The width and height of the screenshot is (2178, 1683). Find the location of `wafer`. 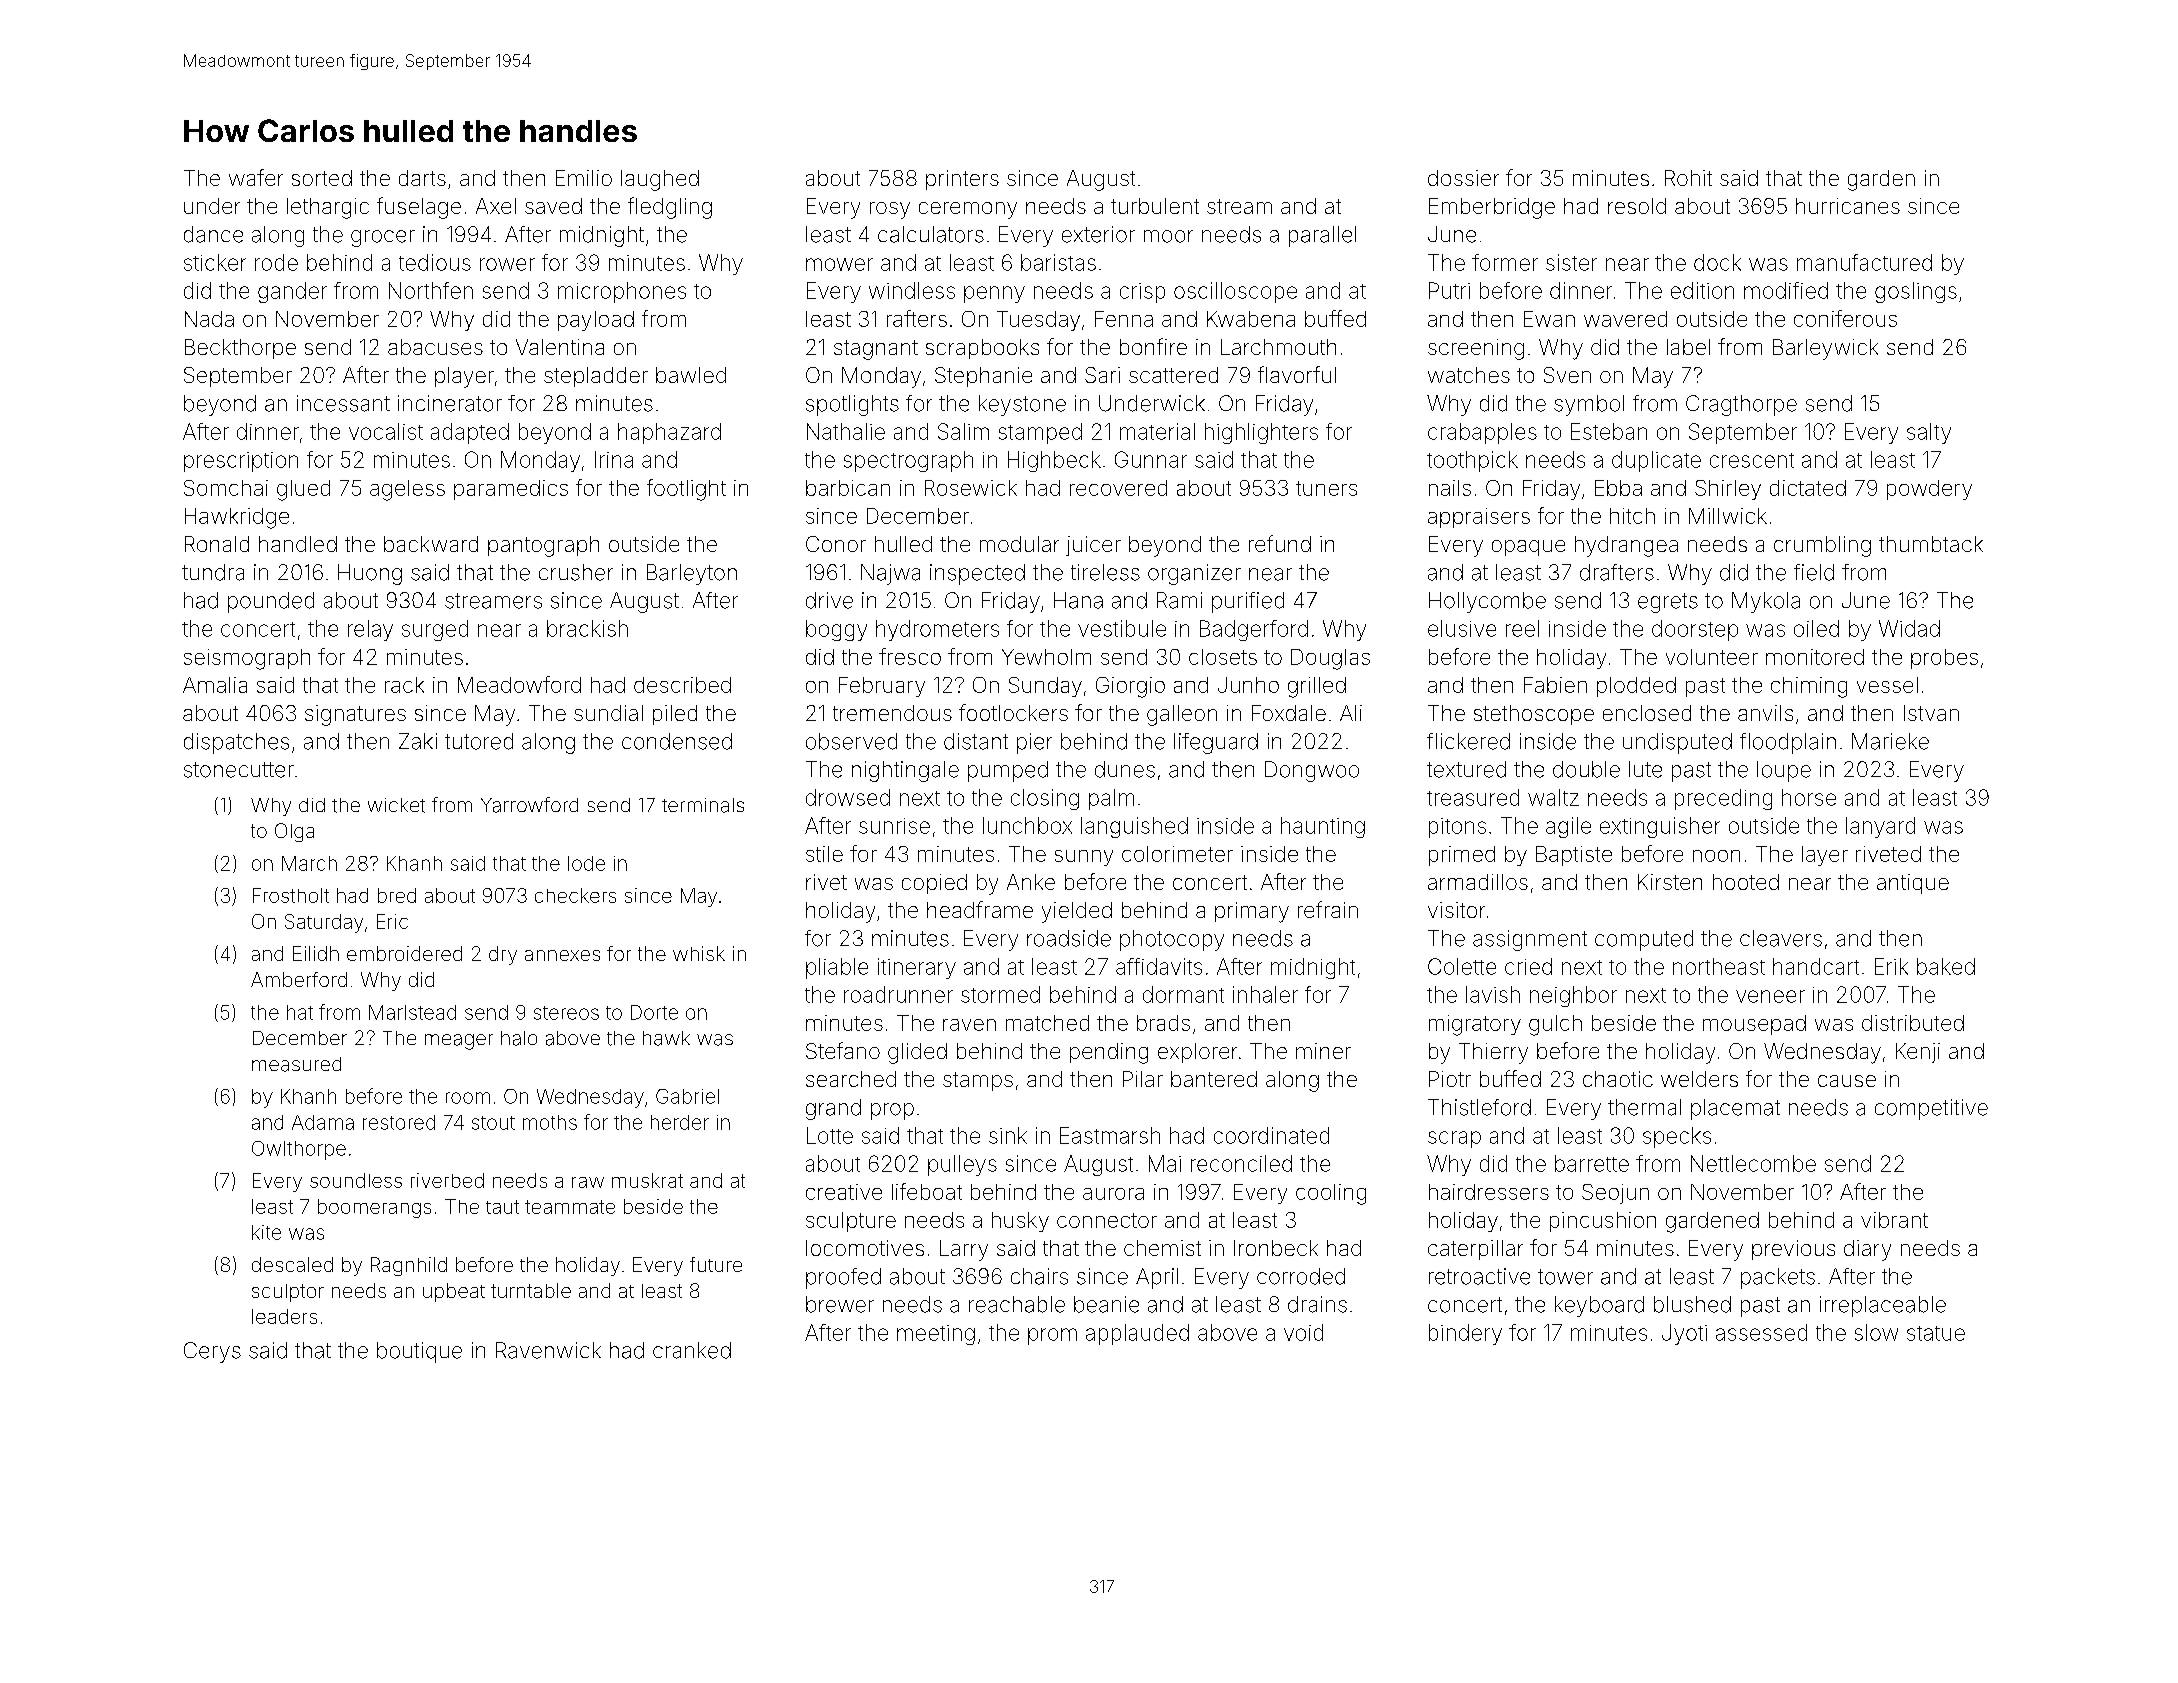

wafer is located at coordinates (256, 177).
